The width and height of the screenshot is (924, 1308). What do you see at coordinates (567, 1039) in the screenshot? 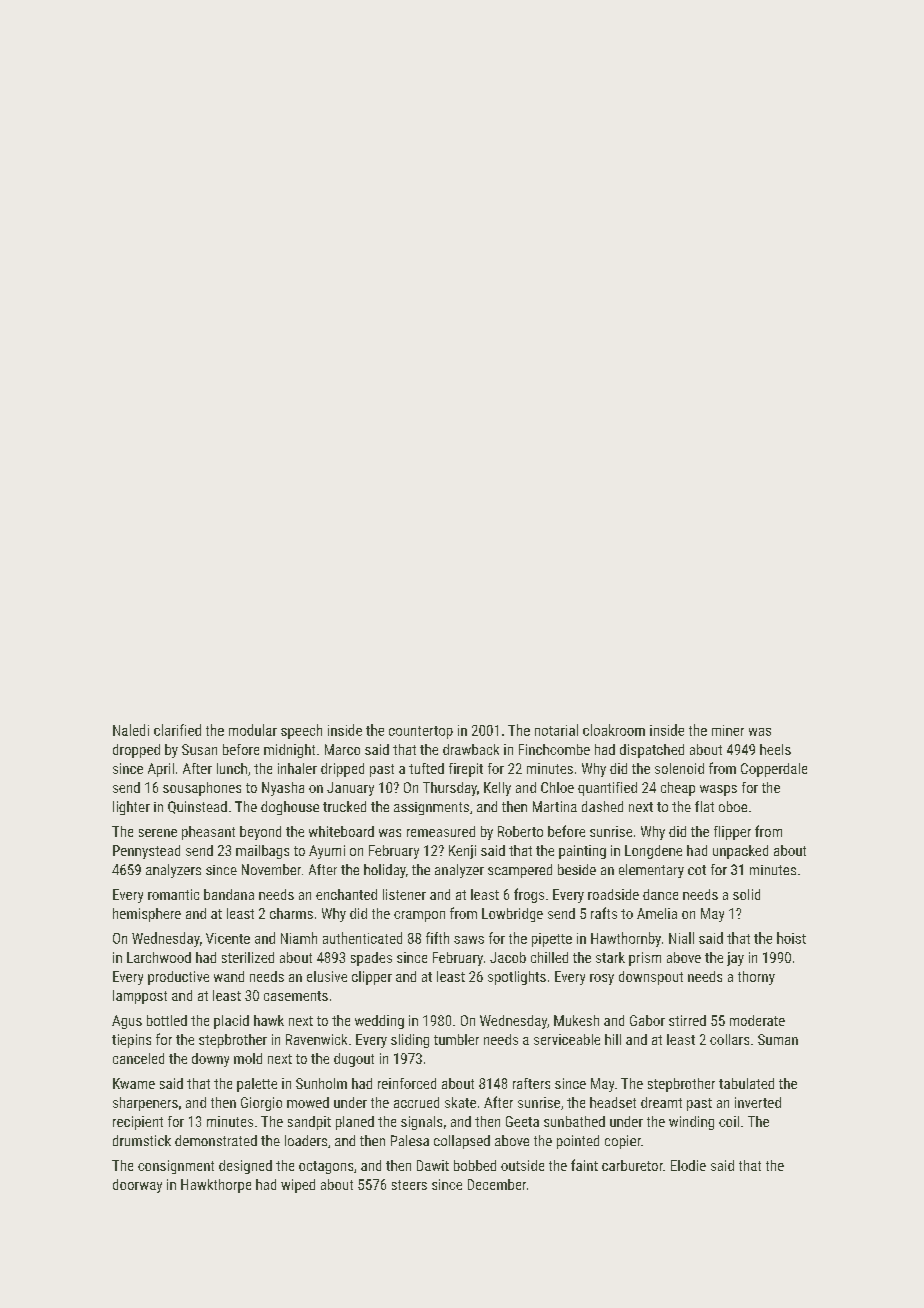
I see `serviceable` at bounding box center [567, 1039].
